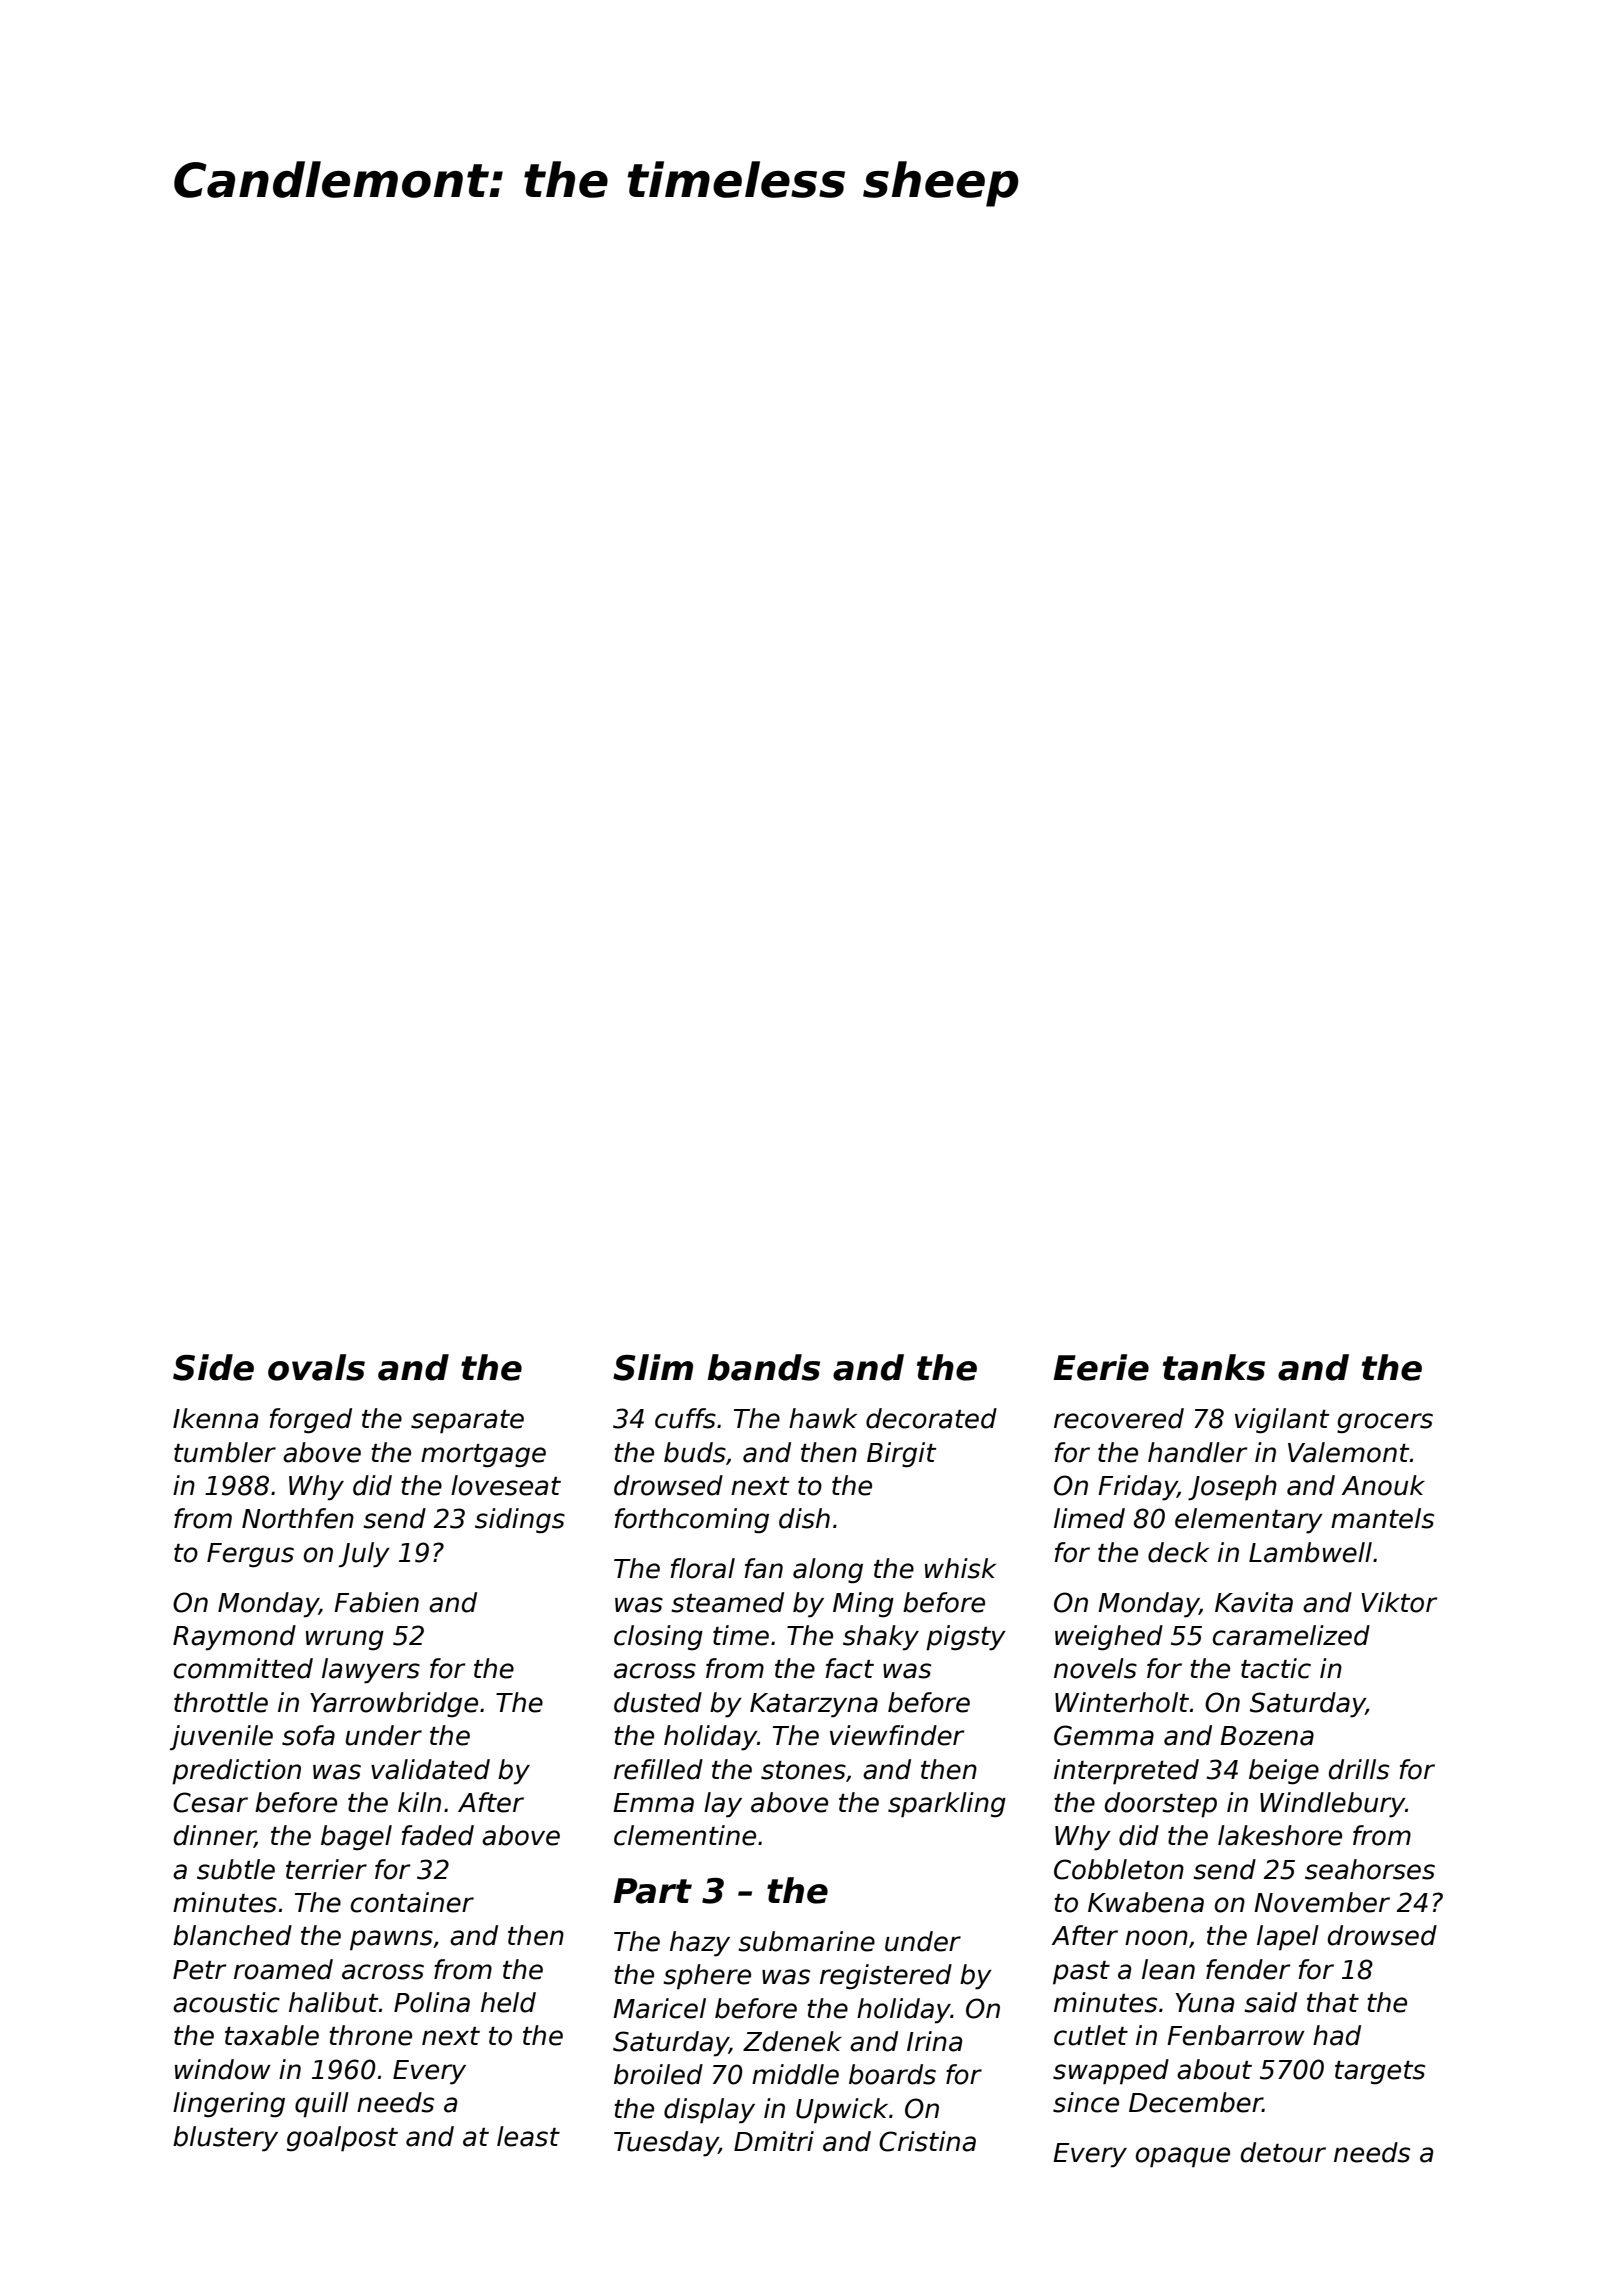  Describe the element at coordinates (792, 2041) in the document. I see `Zdenek` at that location.
